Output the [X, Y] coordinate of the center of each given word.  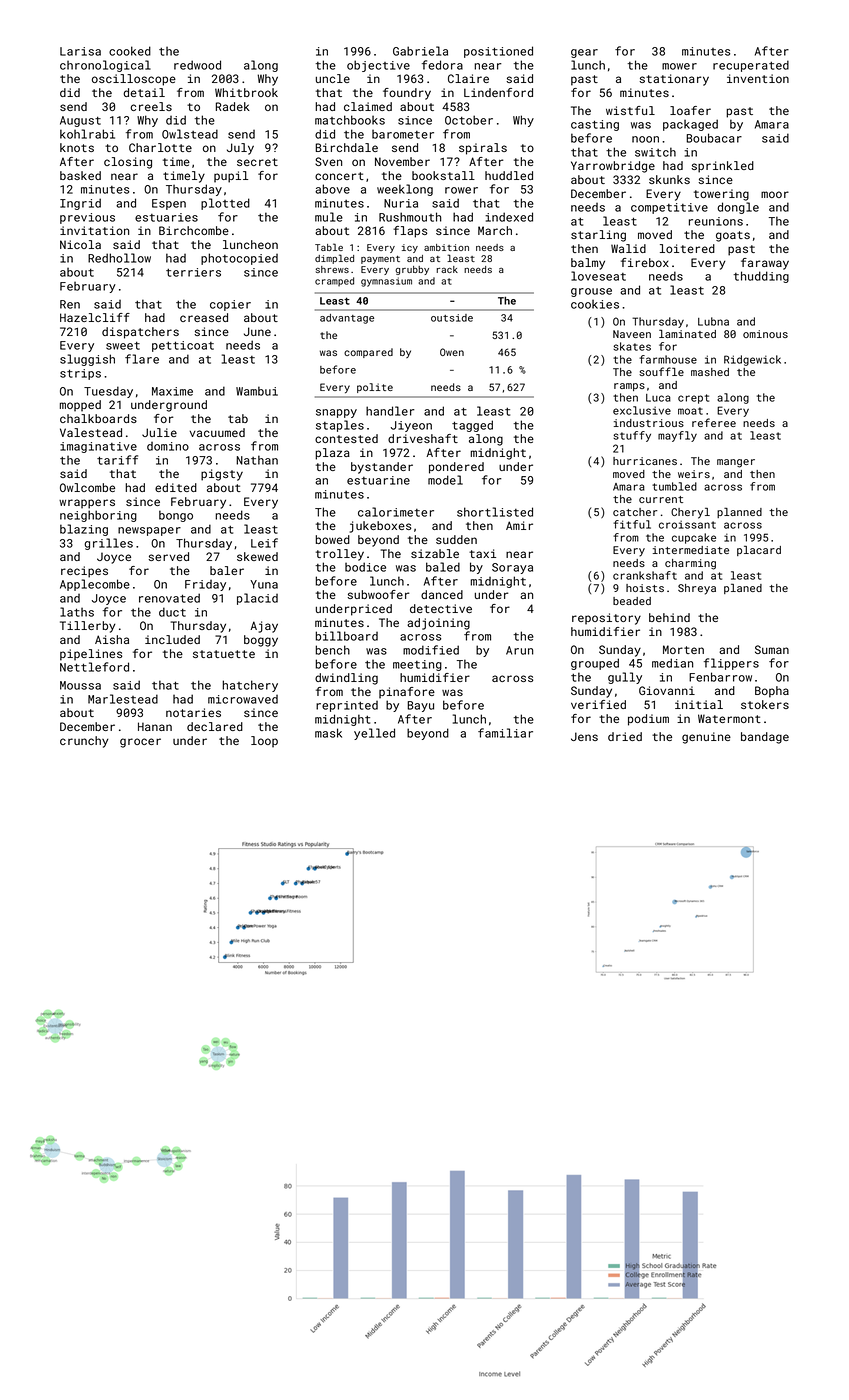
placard [759, 551]
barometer [403, 134]
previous [87, 218]
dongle [738, 208]
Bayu [420, 706]
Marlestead [123, 699]
